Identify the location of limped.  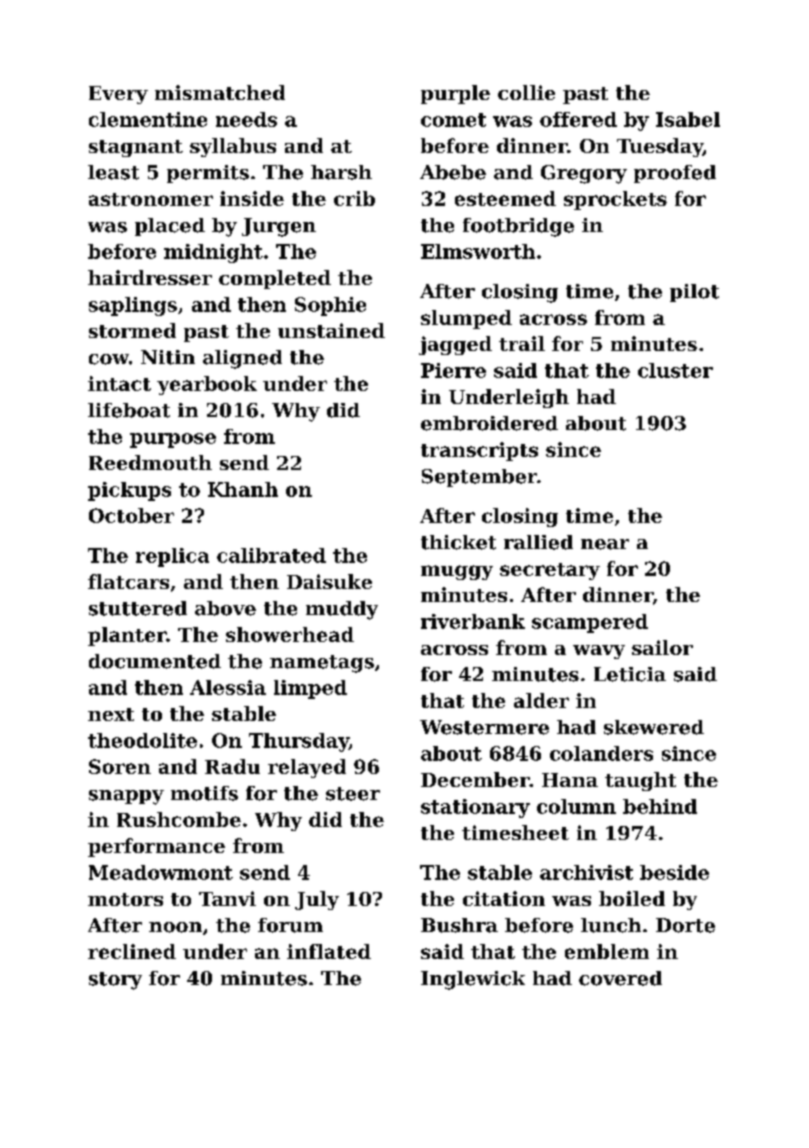
(310, 689).
